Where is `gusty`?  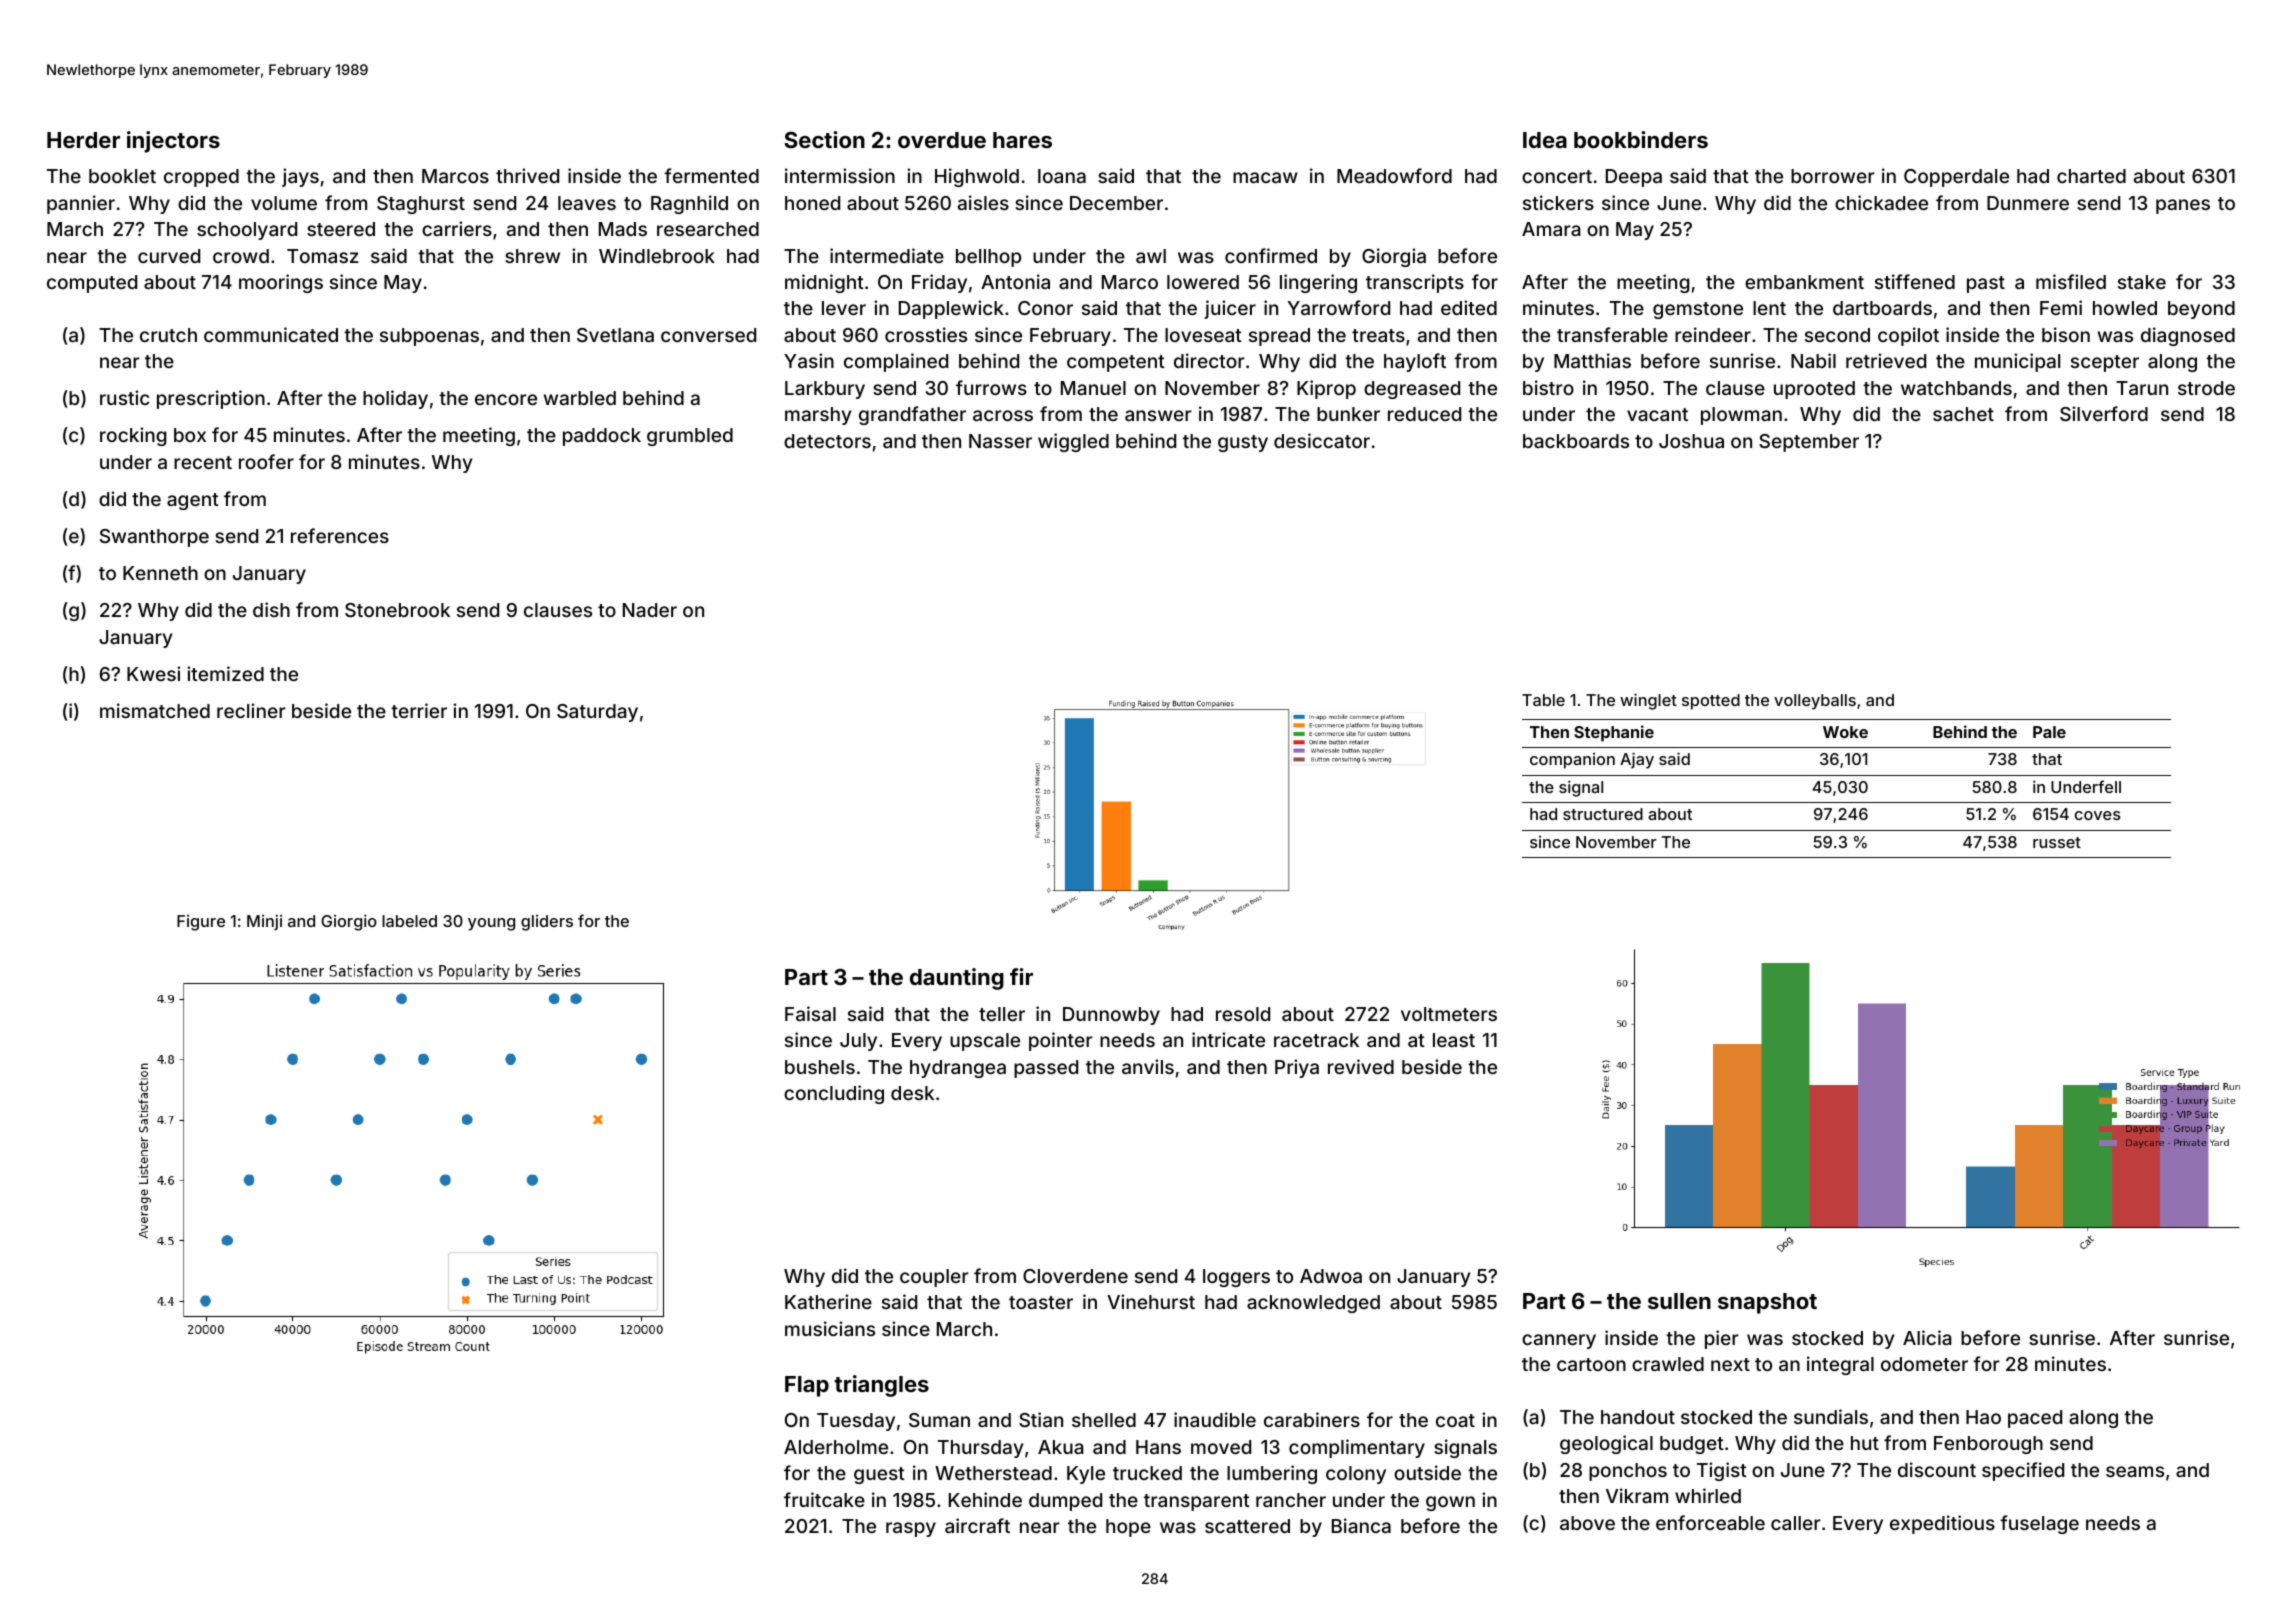
gusty is located at coordinates (1243, 443).
